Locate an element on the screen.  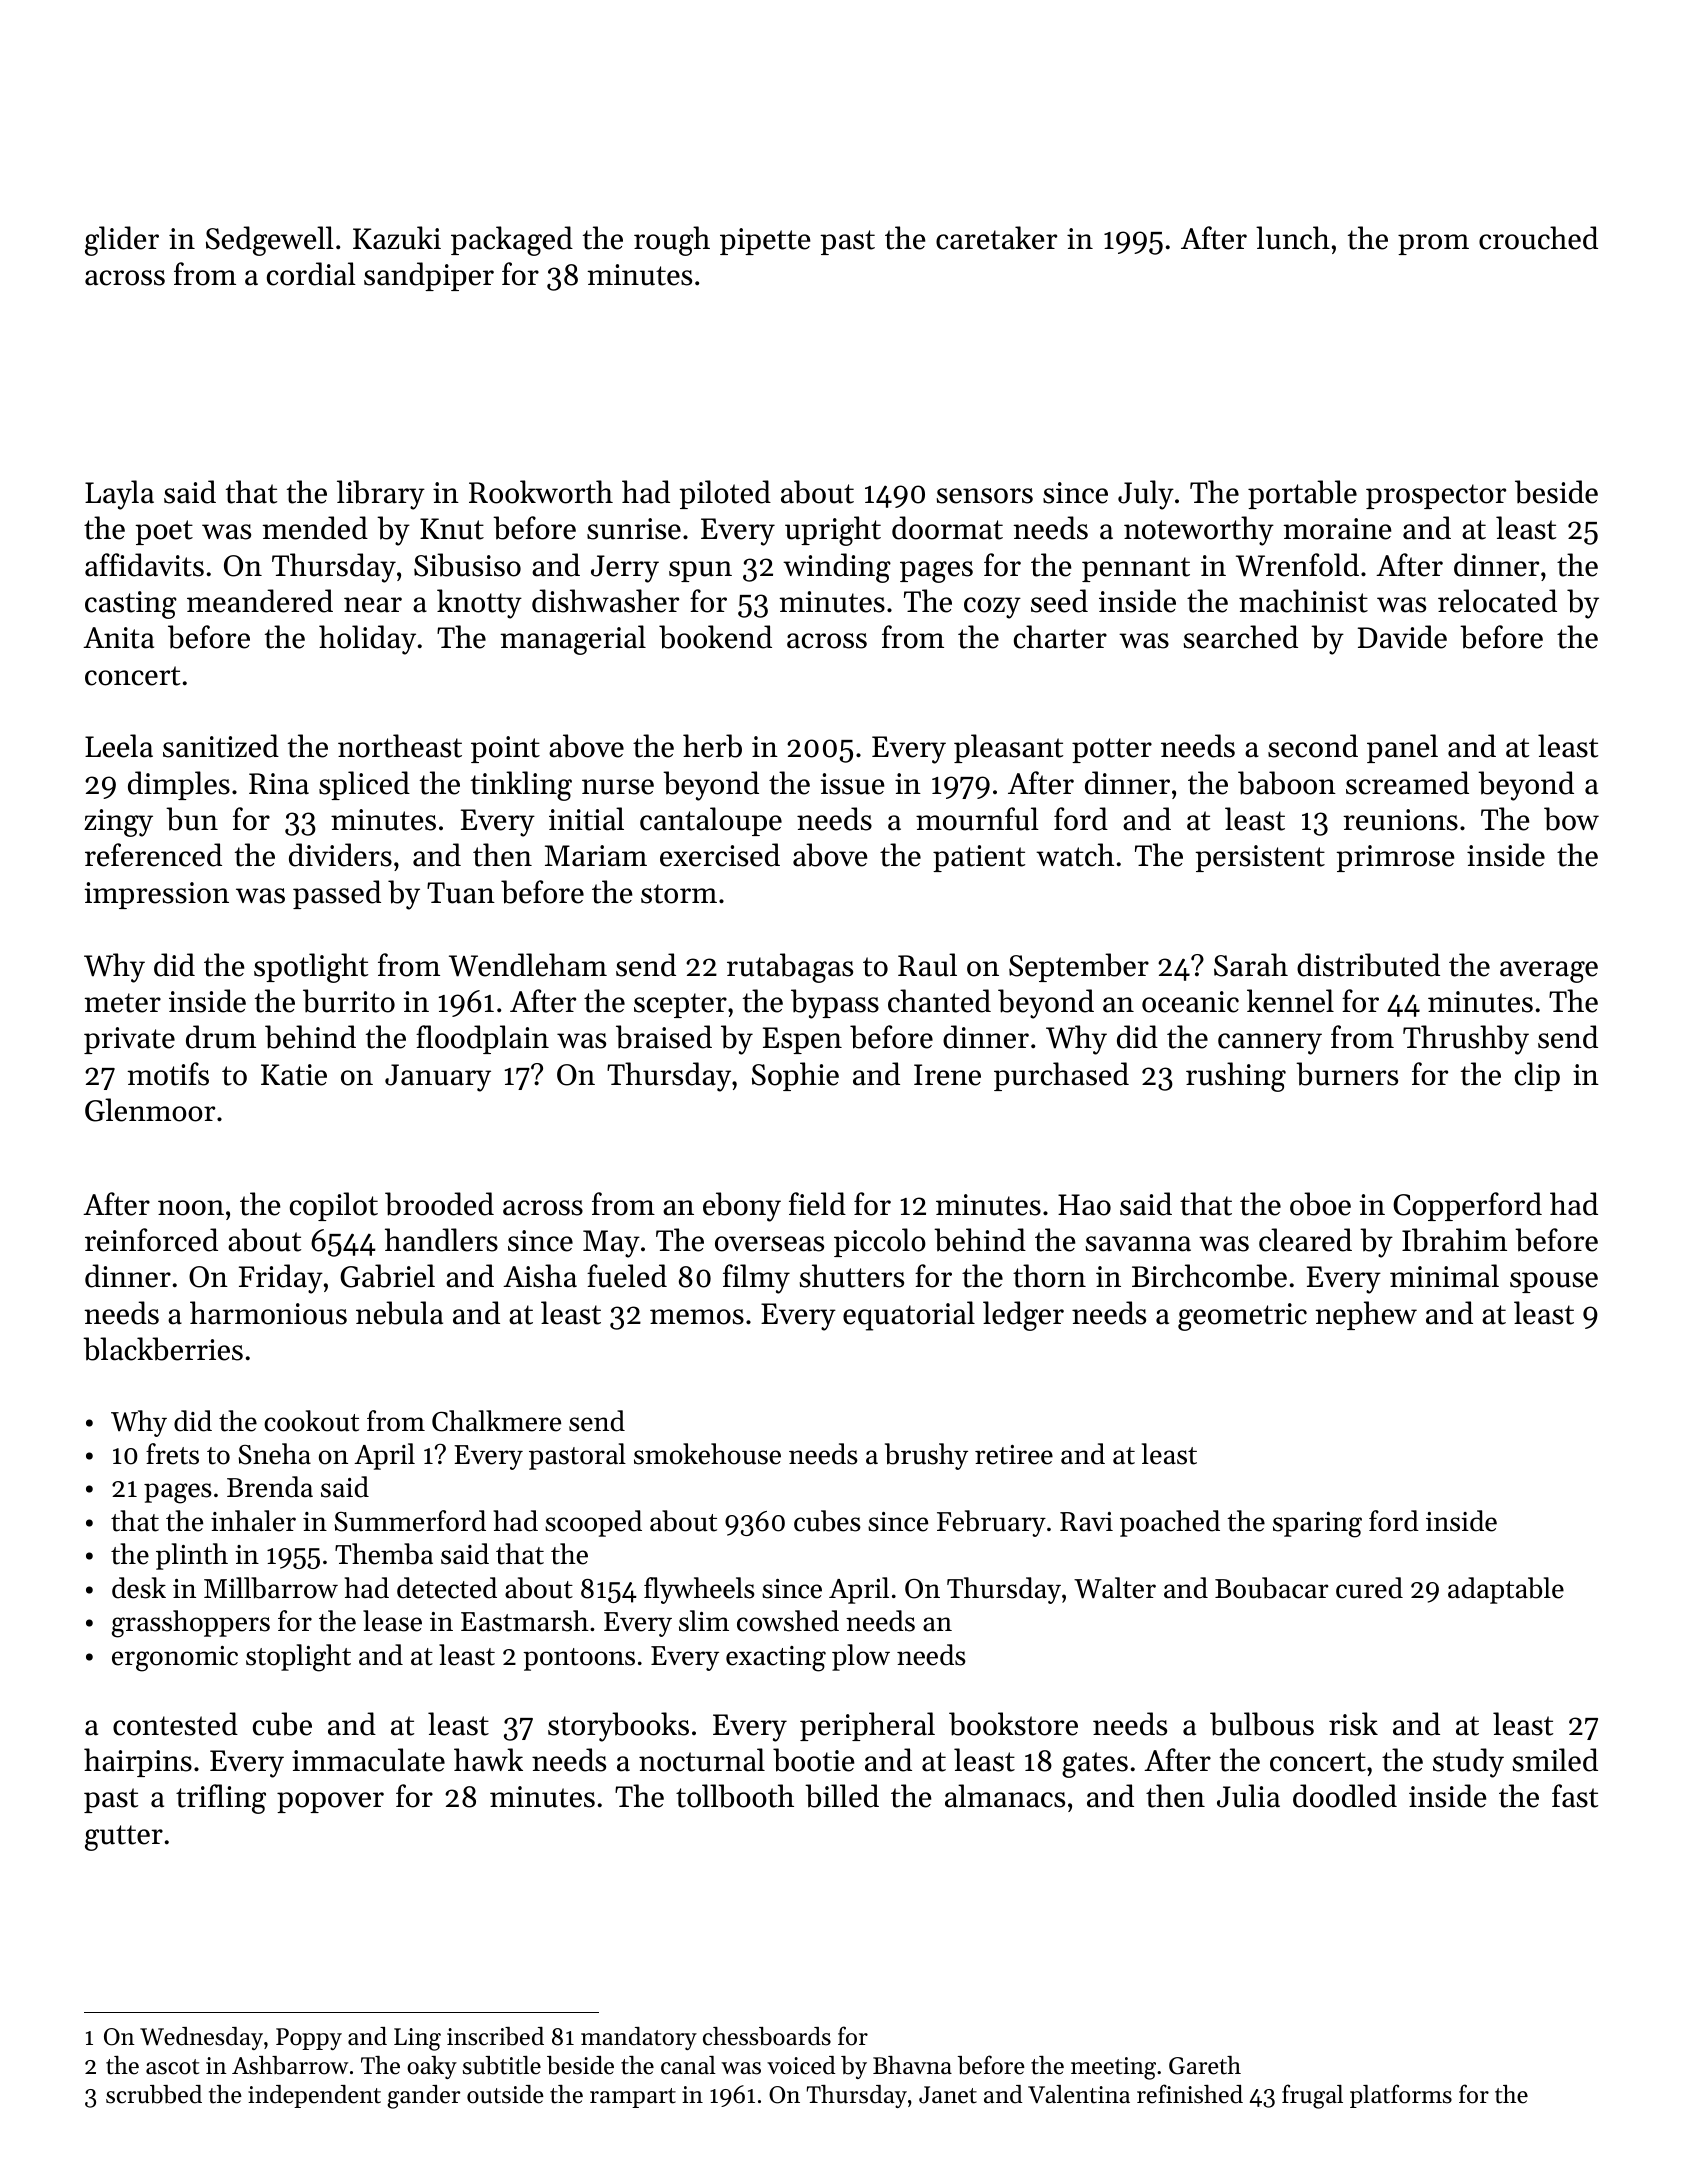
crouched is located at coordinates (1538, 238).
